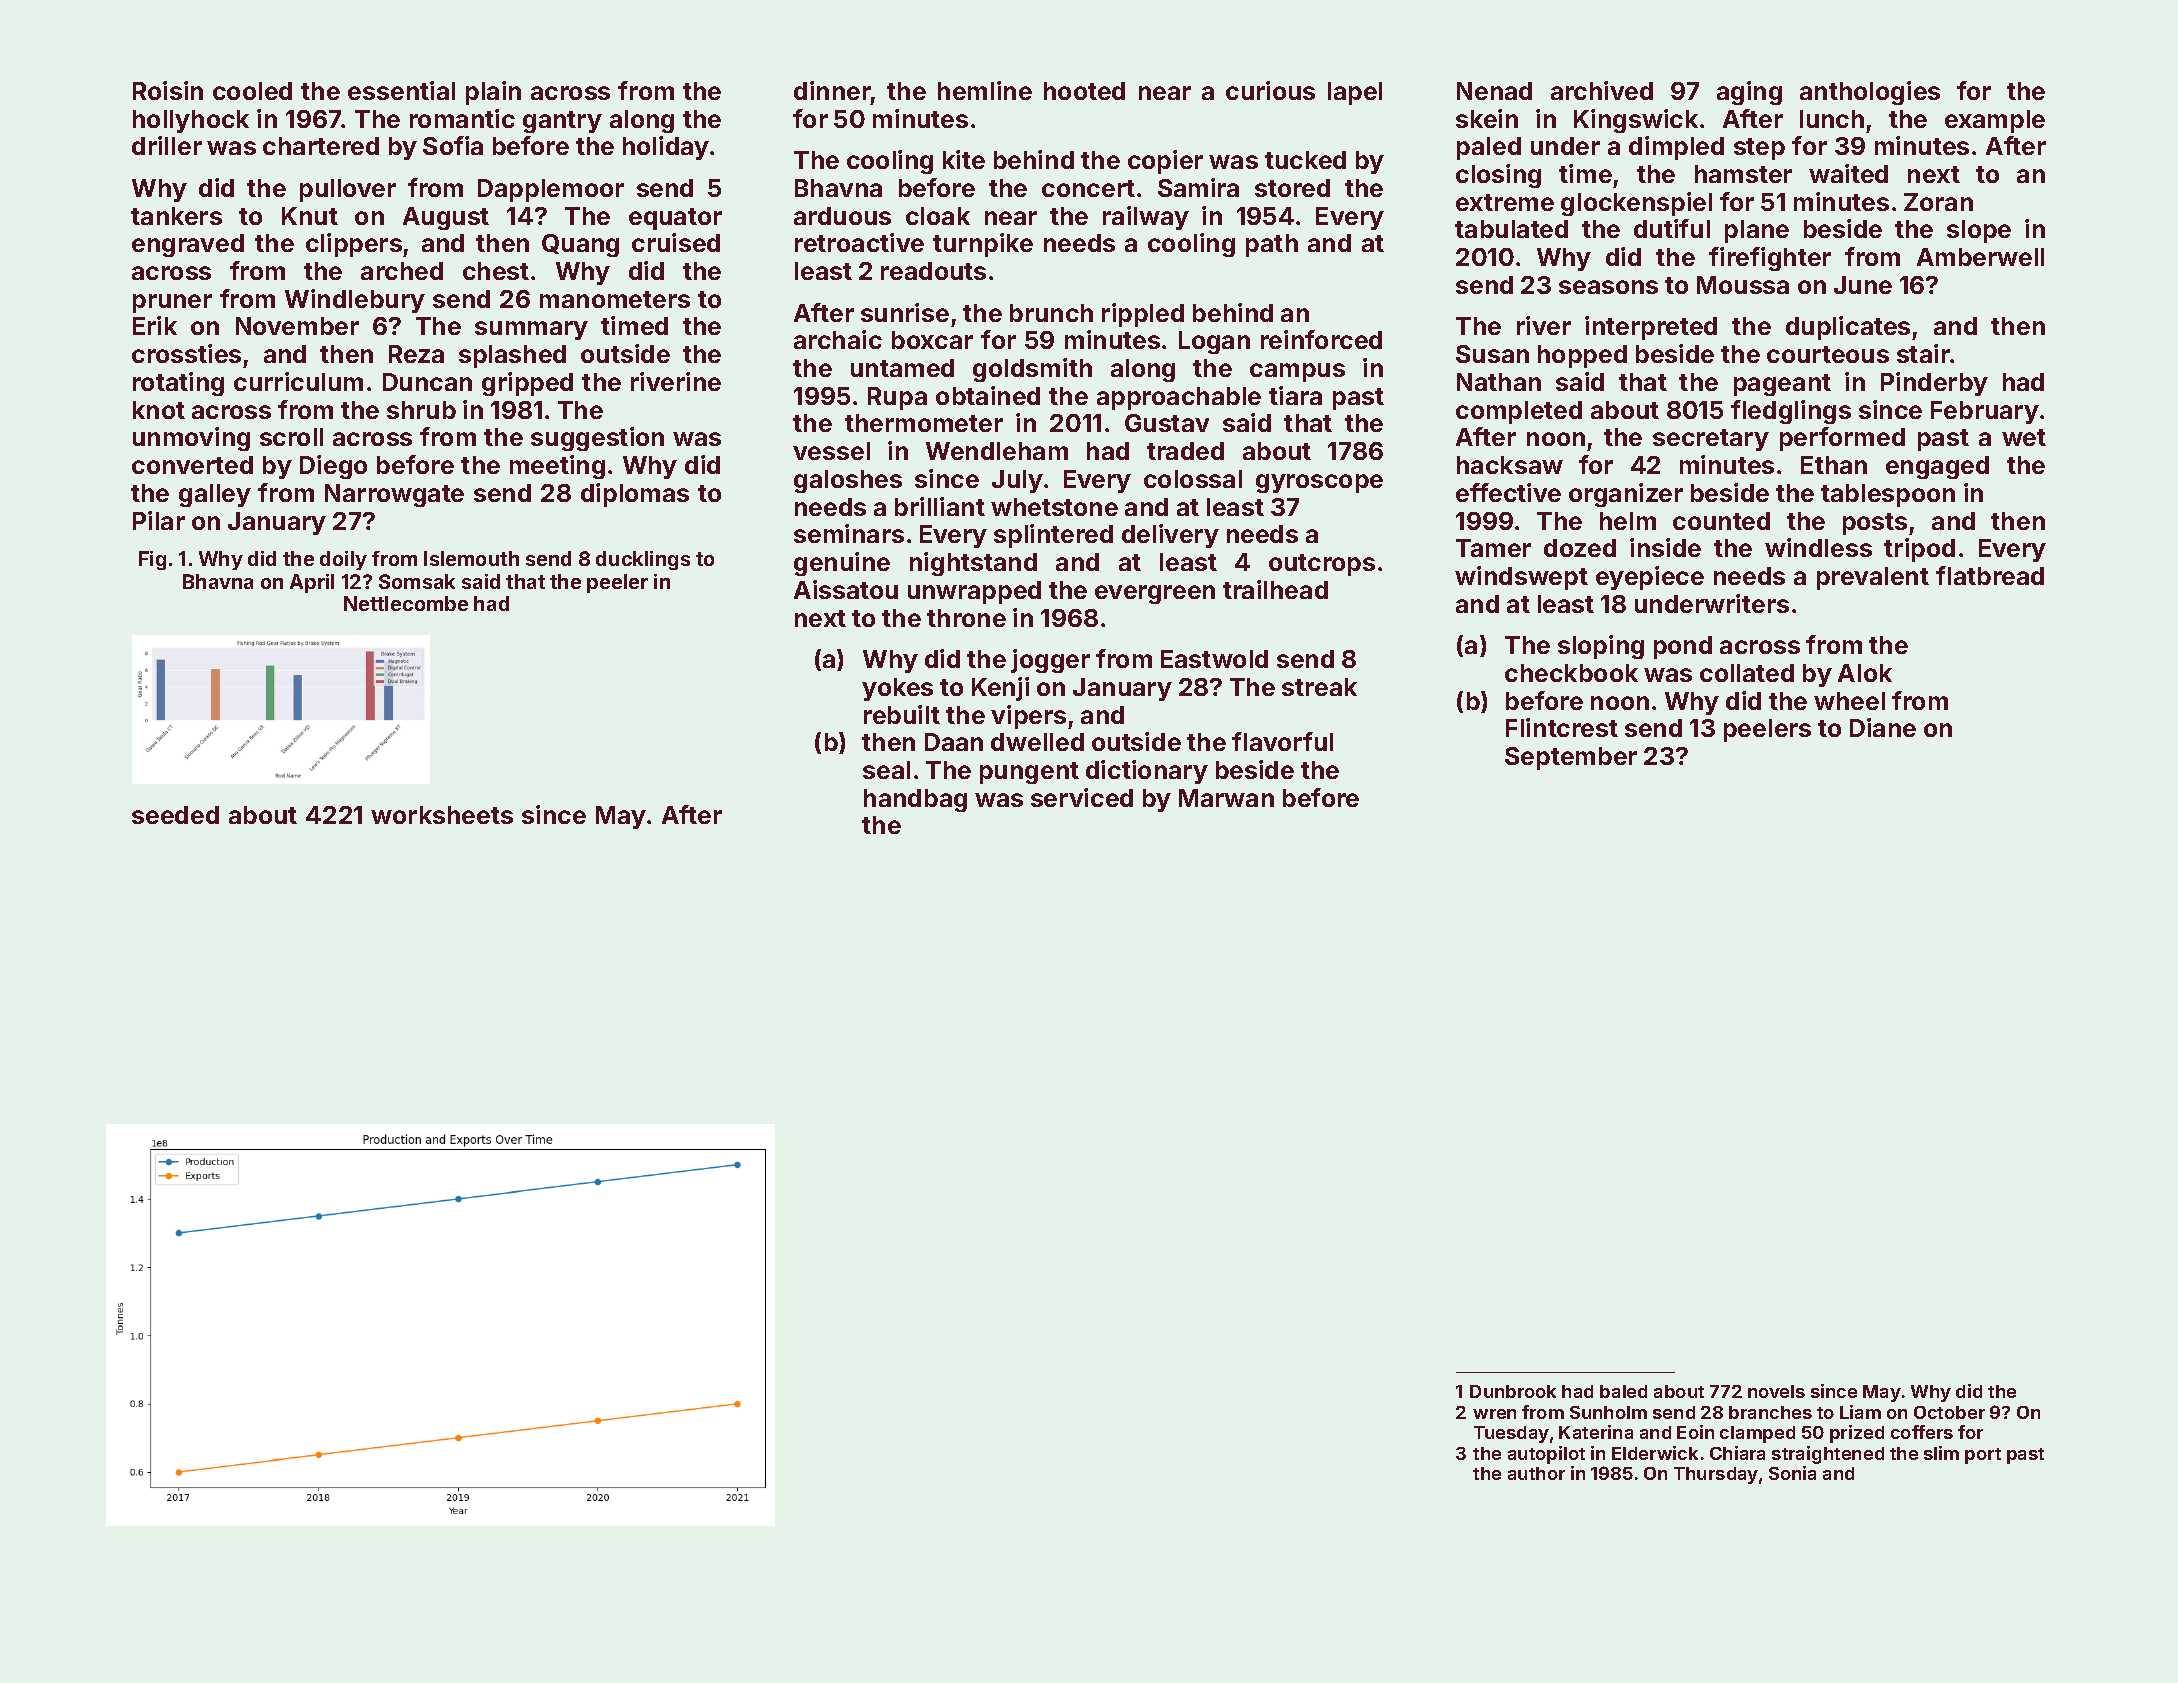  Describe the element at coordinates (974, 592) in the image. I see `unwrapped` at that location.
